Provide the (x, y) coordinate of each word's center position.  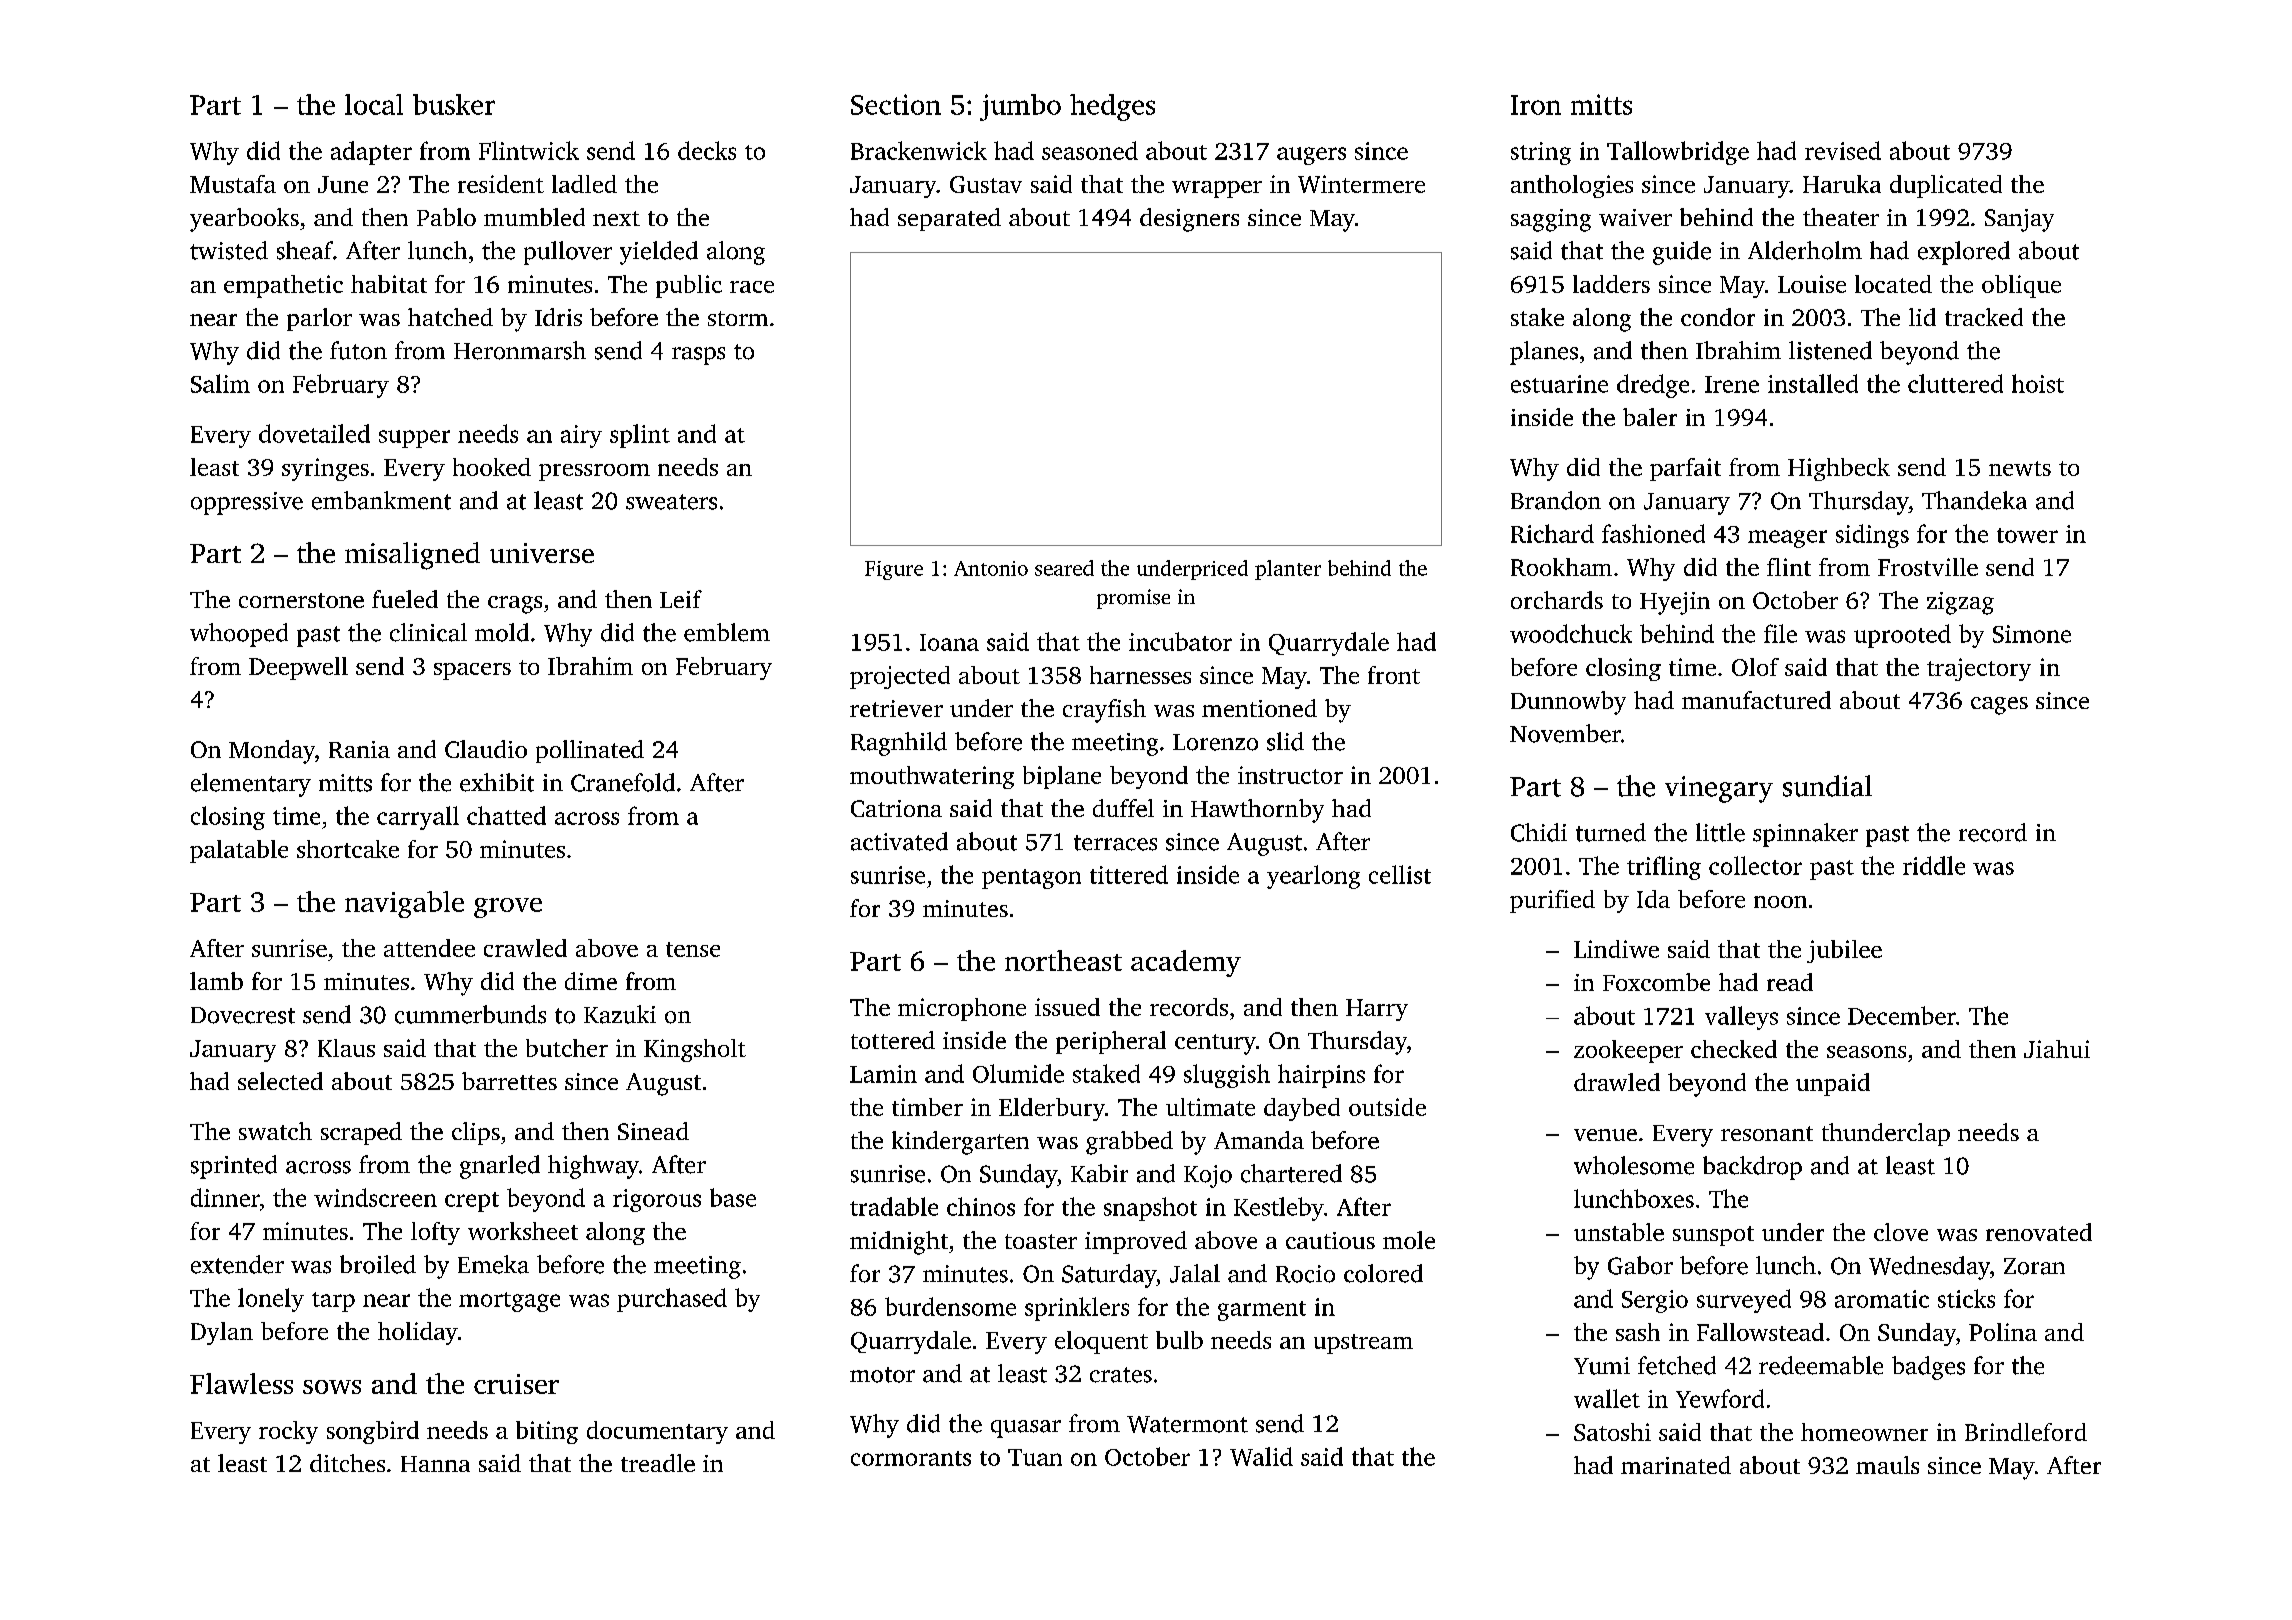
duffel (1123, 808)
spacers (472, 671)
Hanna (435, 1464)
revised (1843, 150)
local (374, 104)
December (1902, 1015)
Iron (1536, 105)
